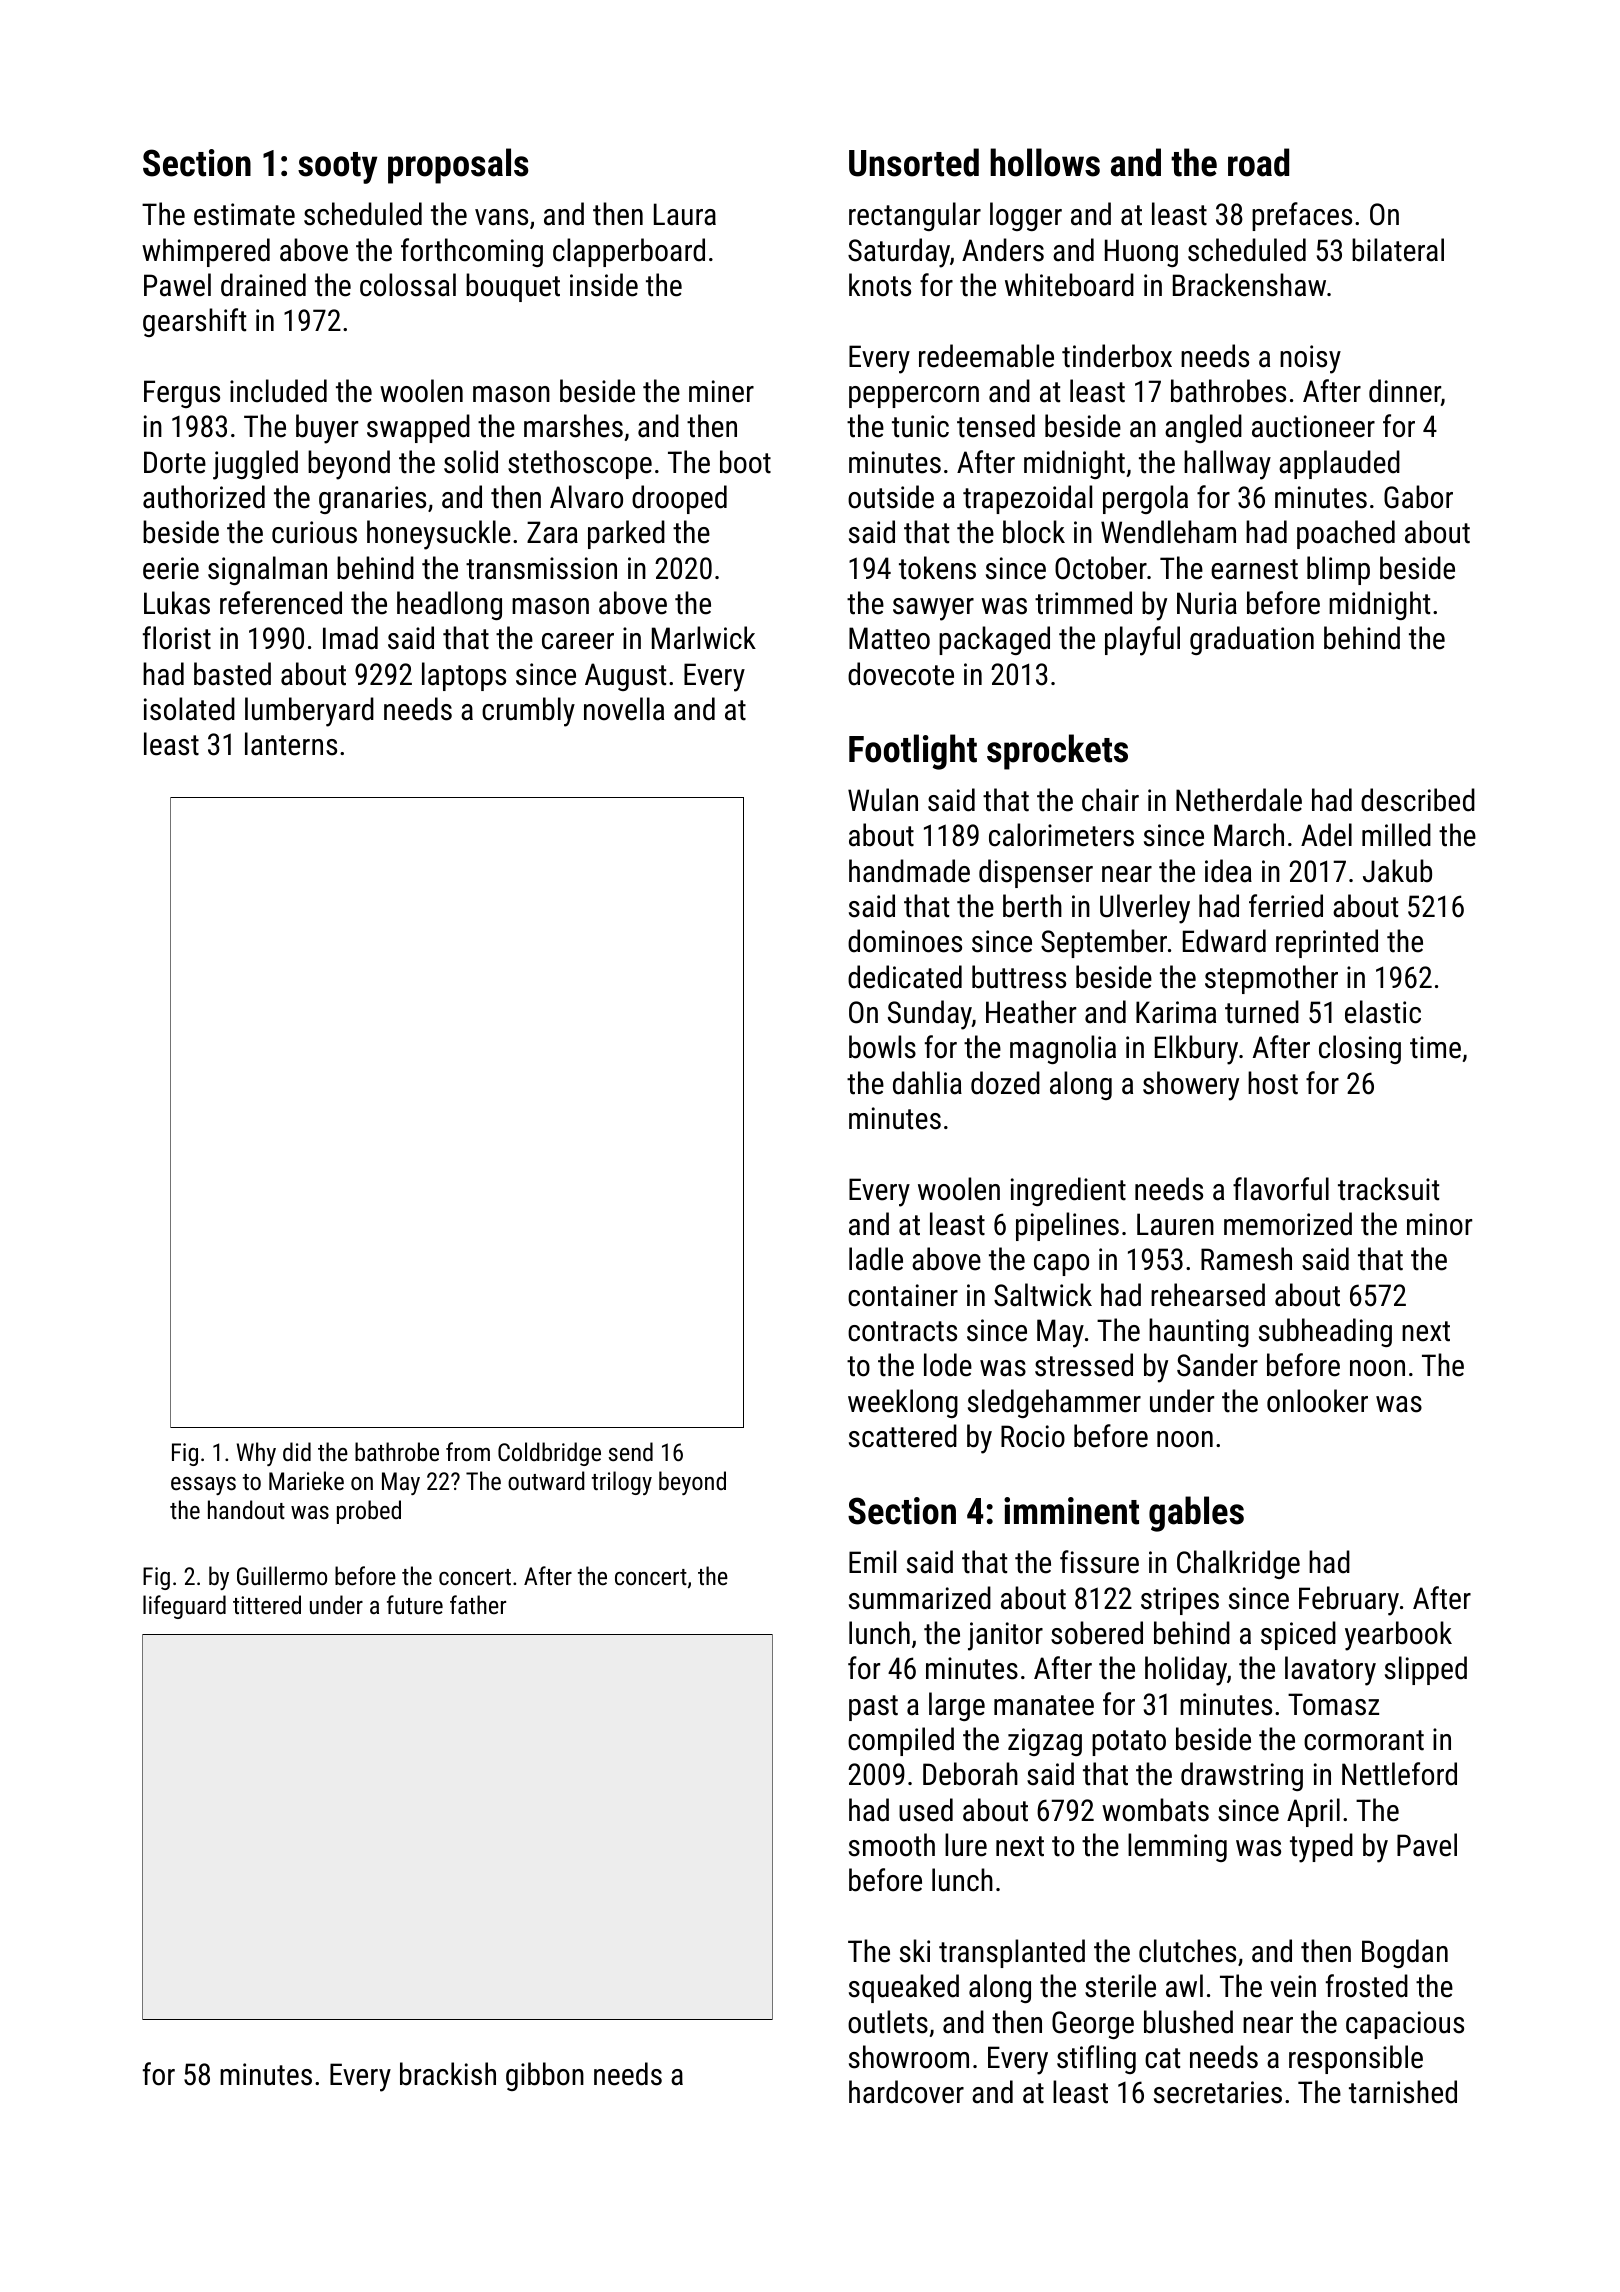  Describe the element at coordinates (184, 1607) in the page. I see `lifeguard` at that location.
